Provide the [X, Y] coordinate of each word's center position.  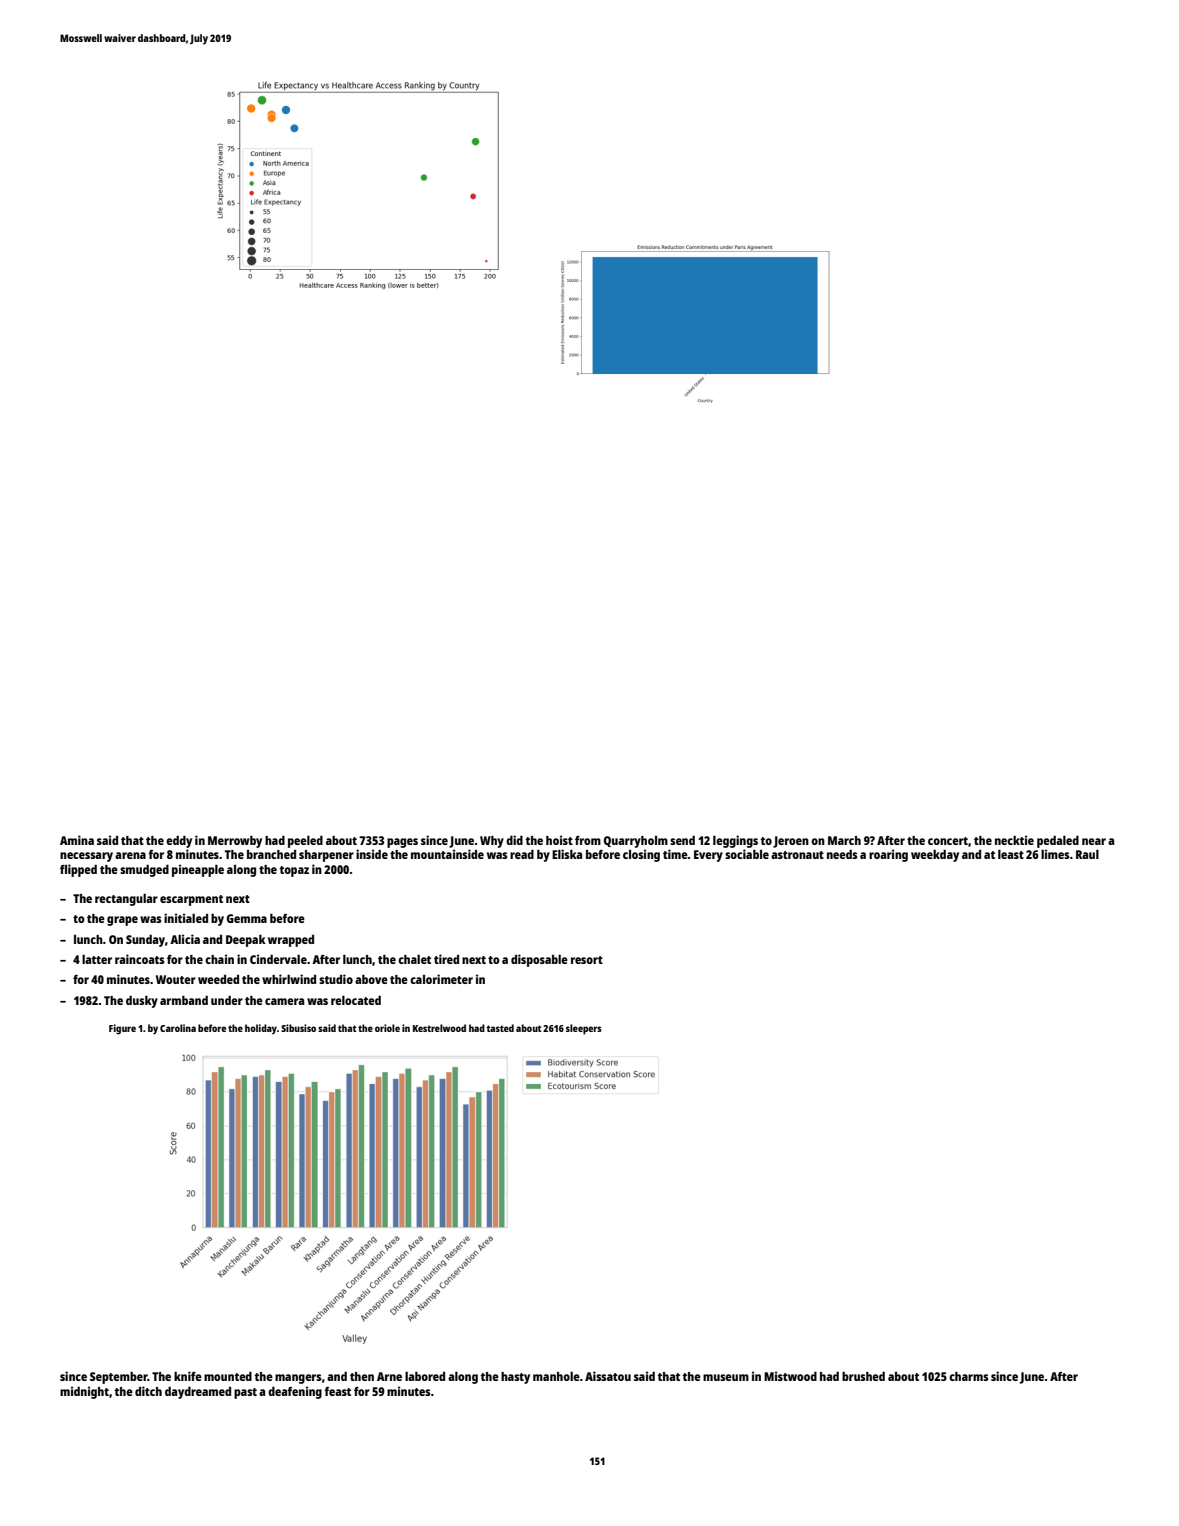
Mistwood [790, 1376]
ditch [148, 1391]
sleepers [584, 1029]
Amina [77, 840]
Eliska [567, 854]
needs [842, 854]
